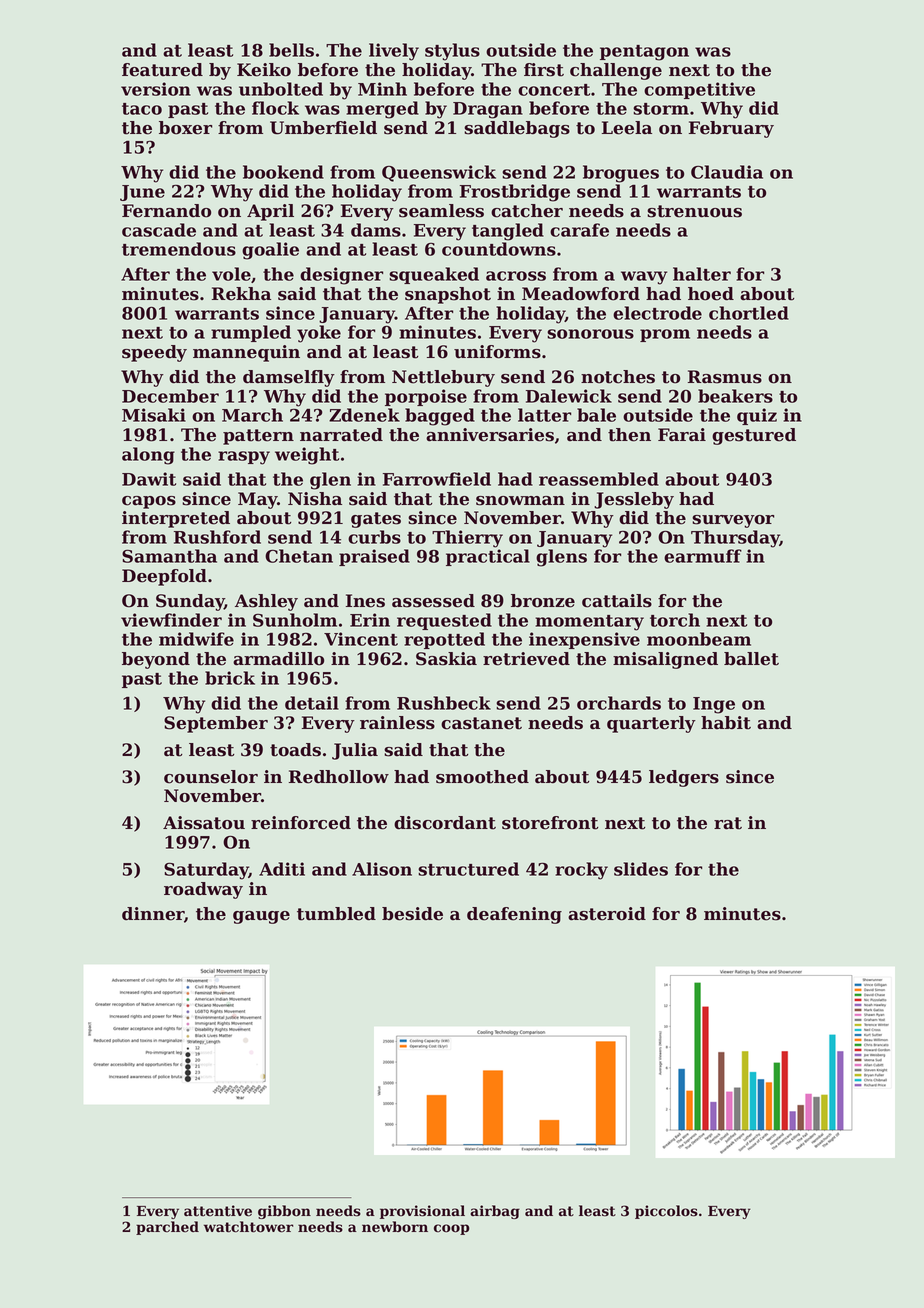 This screenshot has width=924, height=1308. What do you see at coordinates (666, 1212) in the screenshot?
I see `piccolos` at bounding box center [666, 1212].
